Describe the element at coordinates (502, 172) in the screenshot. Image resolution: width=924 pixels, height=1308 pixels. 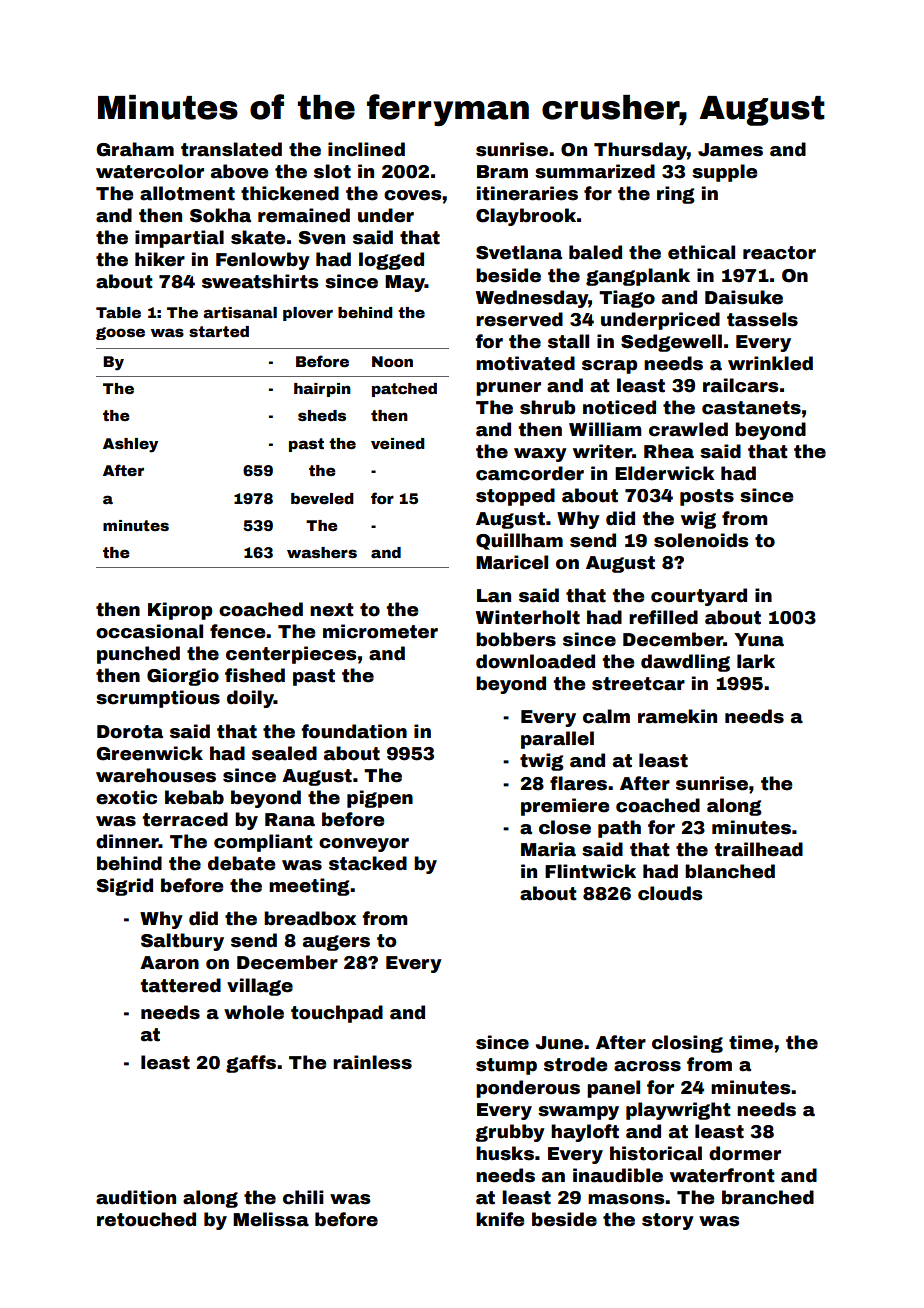
I see `Bram` at that location.
